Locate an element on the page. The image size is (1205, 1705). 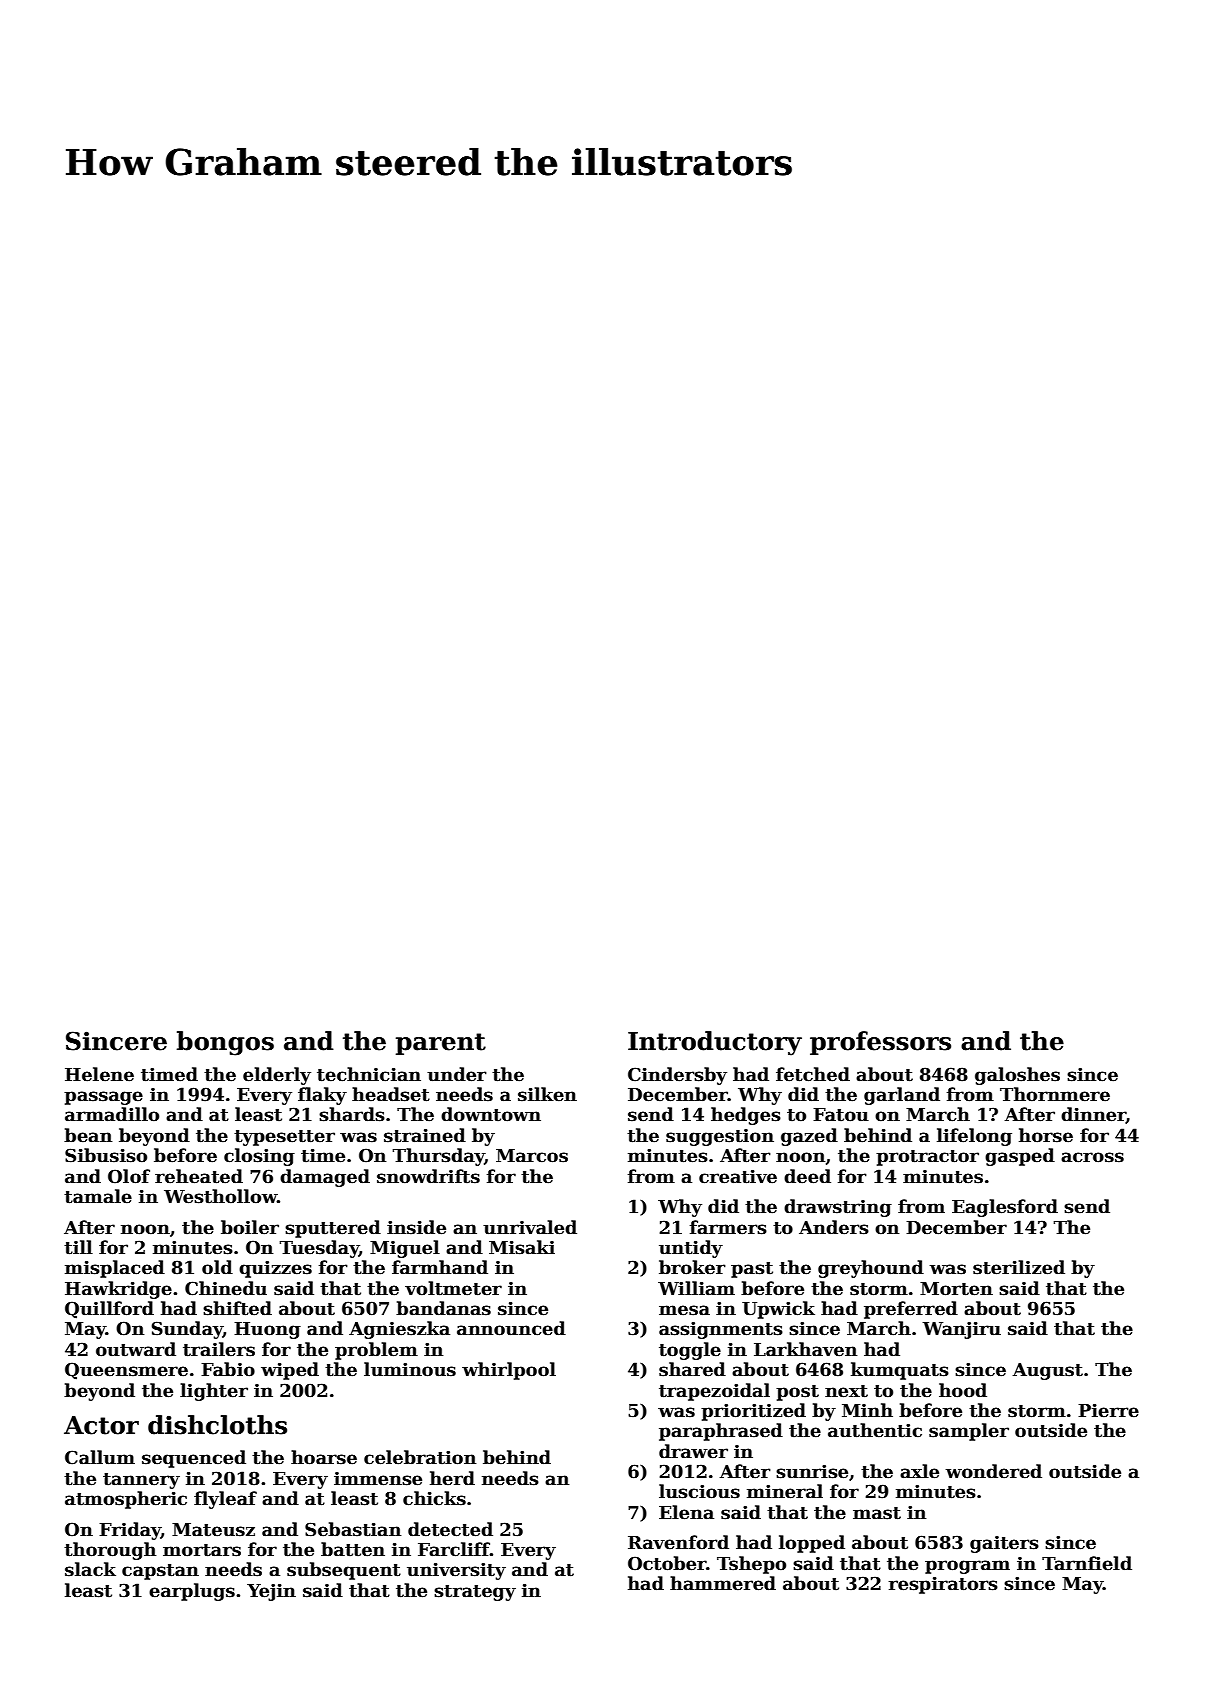
parent is located at coordinates (441, 1044).
